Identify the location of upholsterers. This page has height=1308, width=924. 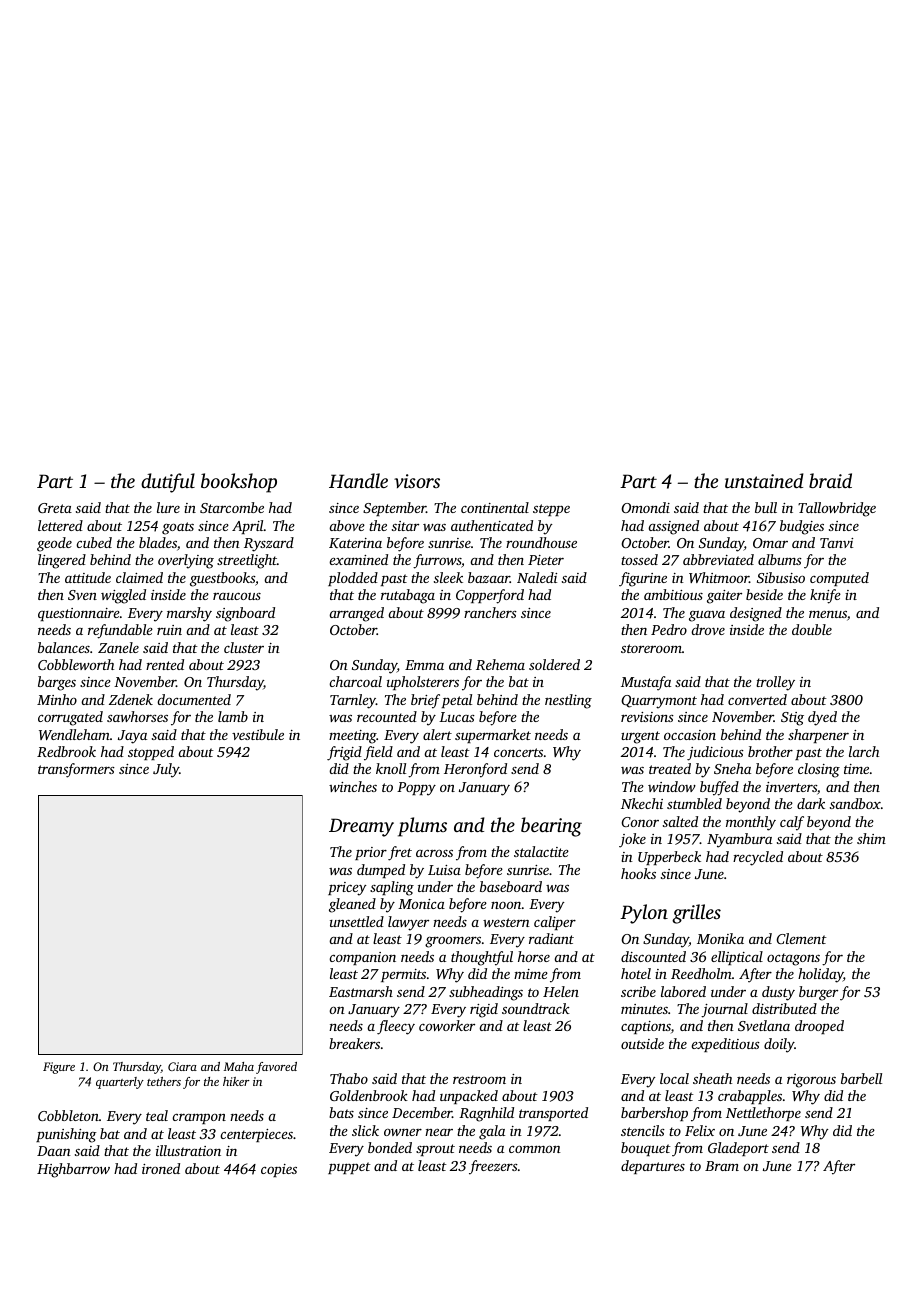
(423, 683).
